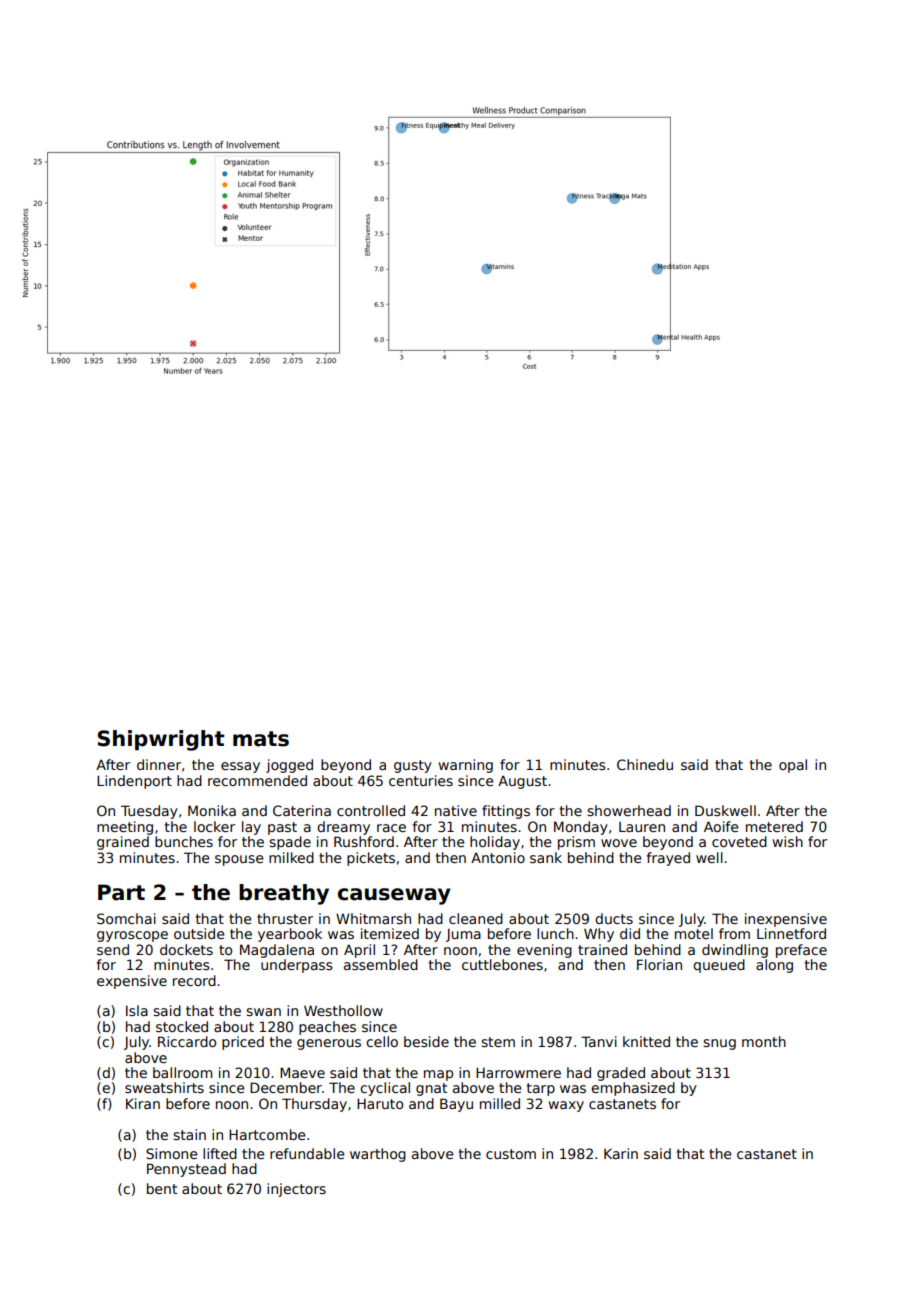 Image resolution: width=924 pixels, height=1308 pixels. Describe the element at coordinates (506, 812) in the screenshot. I see `fittings` at that location.
